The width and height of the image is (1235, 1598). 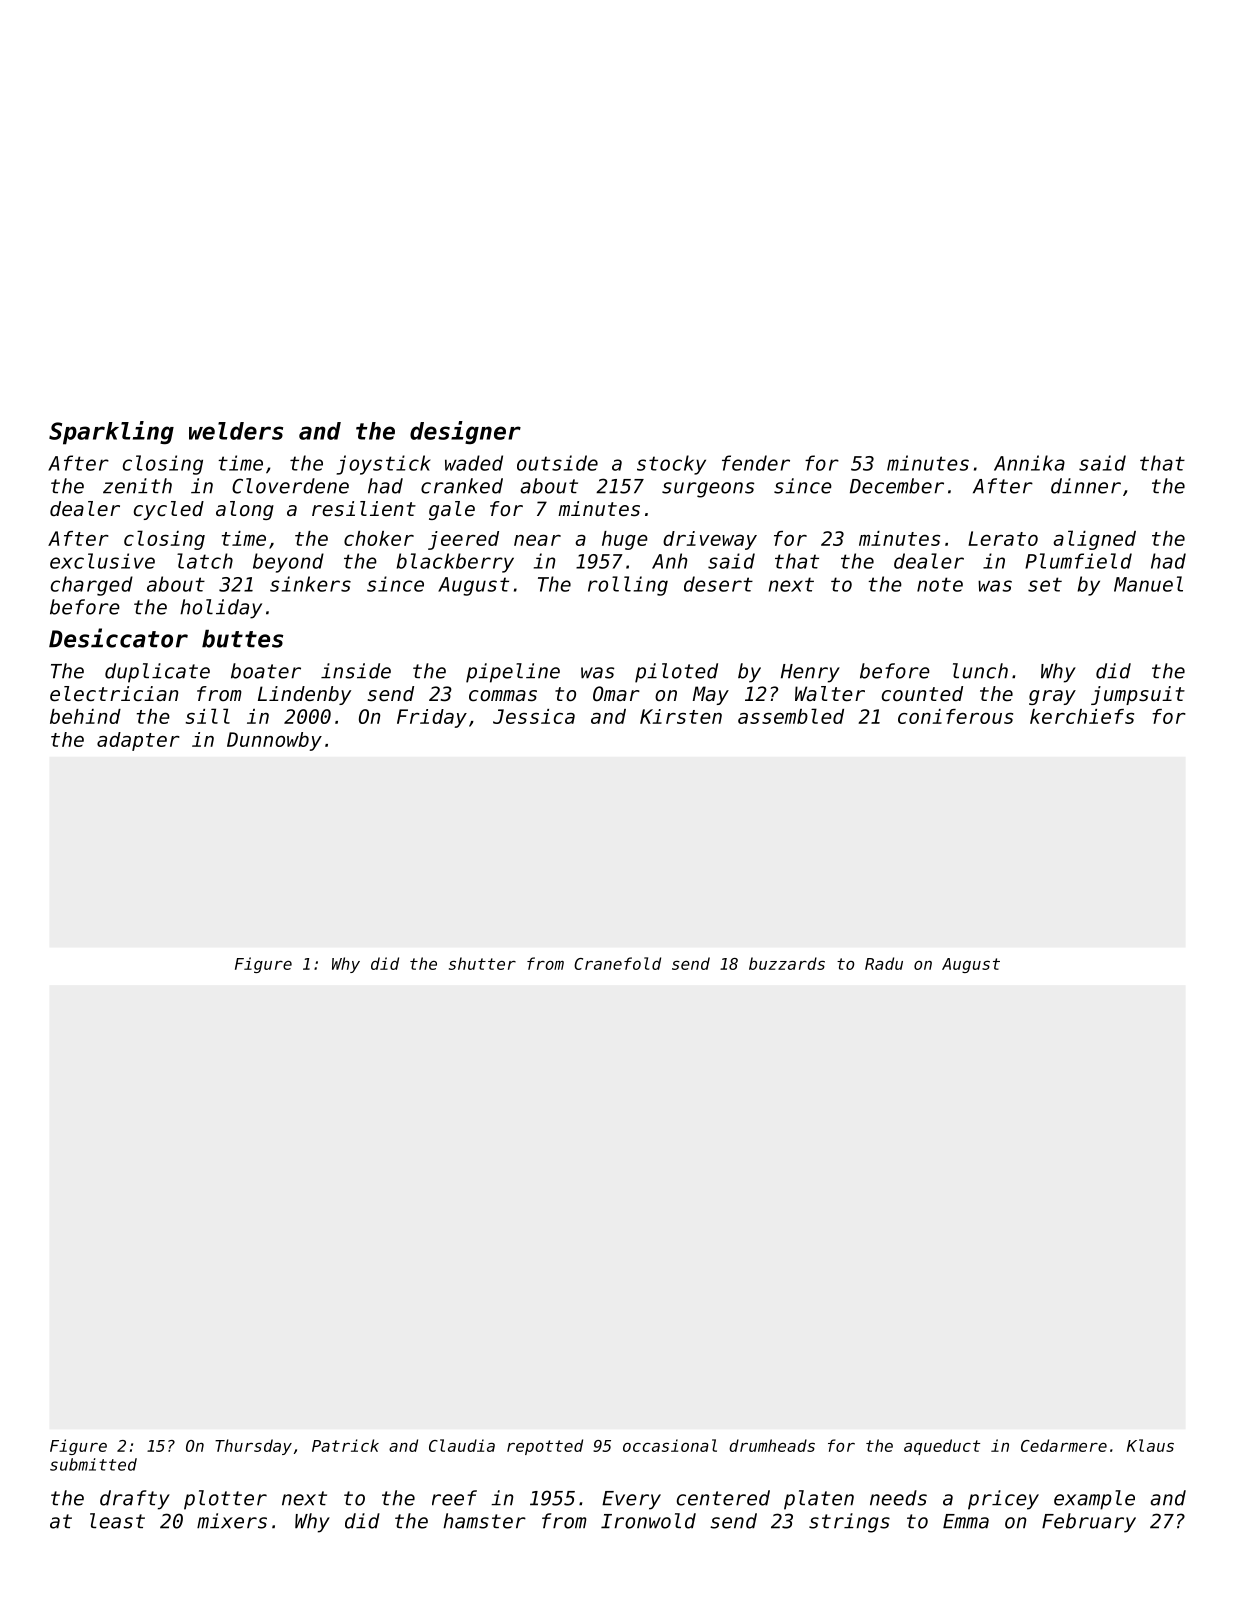 What do you see at coordinates (383, 465) in the image?
I see `joystick` at bounding box center [383, 465].
